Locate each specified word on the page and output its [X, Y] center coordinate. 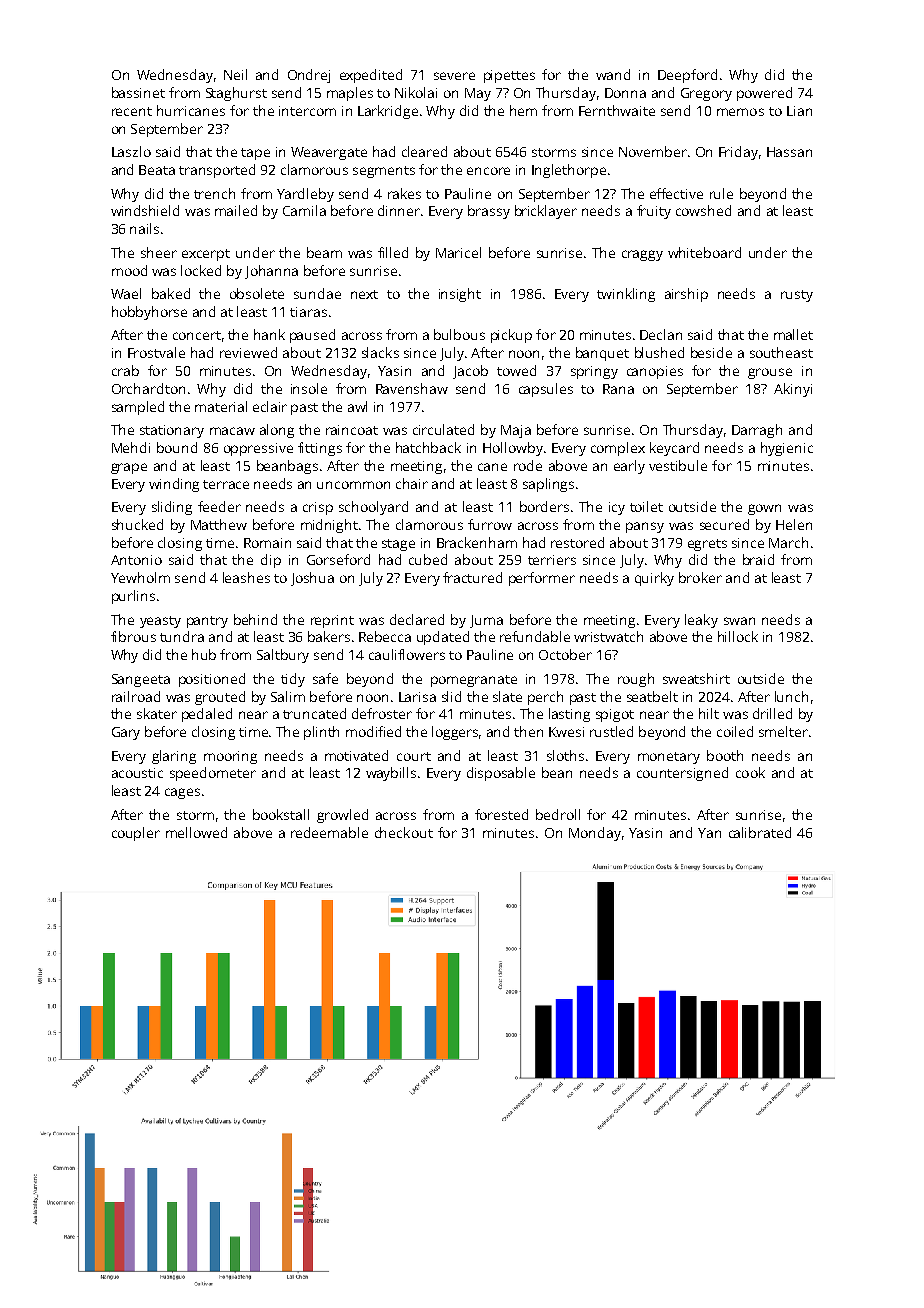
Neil [235, 74]
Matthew [219, 524]
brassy [489, 212]
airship [686, 295]
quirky [654, 579]
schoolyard [373, 508]
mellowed [196, 832]
